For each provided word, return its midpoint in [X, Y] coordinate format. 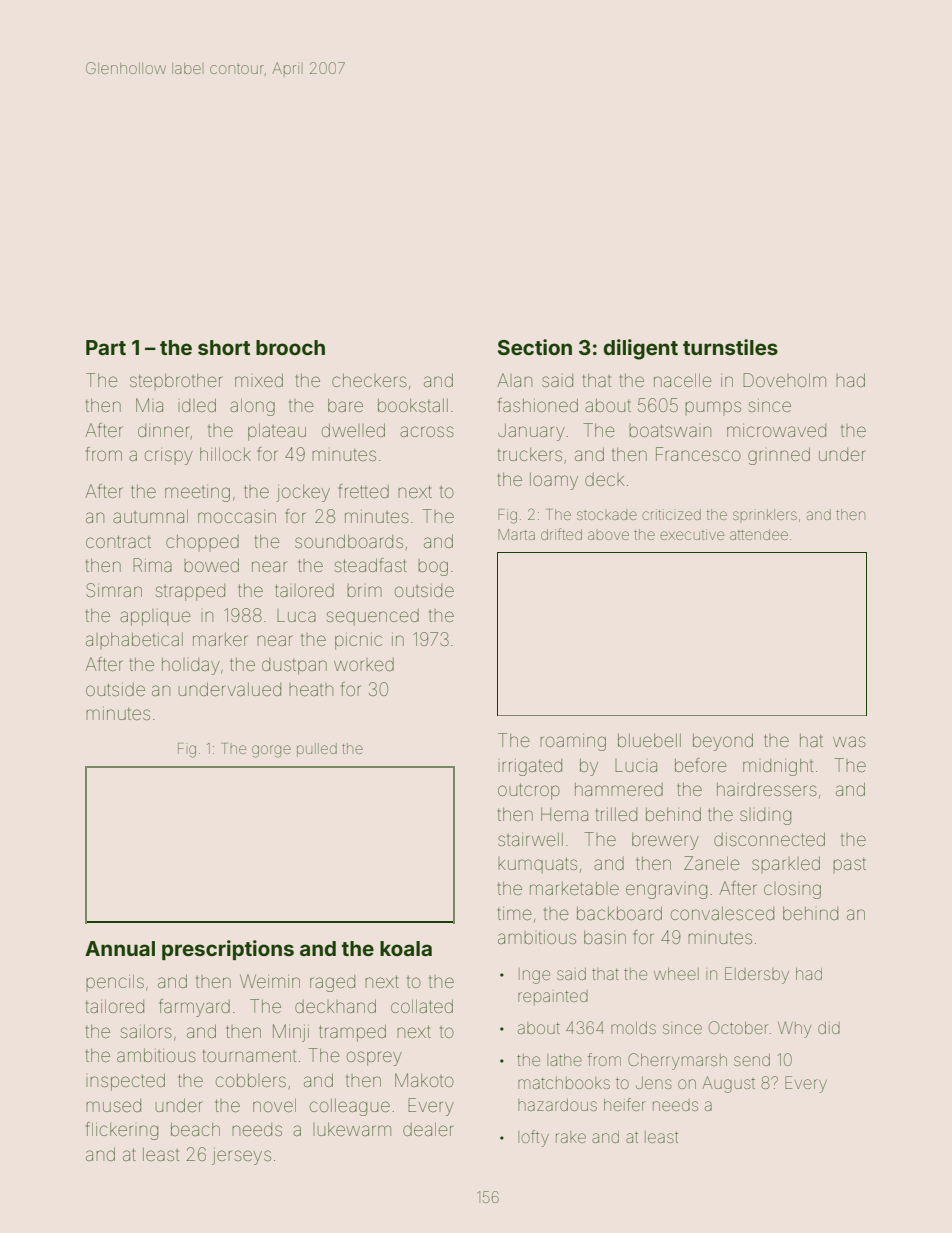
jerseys [241, 1156]
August [728, 1084]
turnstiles [730, 347]
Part [106, 347]
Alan [514, 380]
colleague [350, 1107]
